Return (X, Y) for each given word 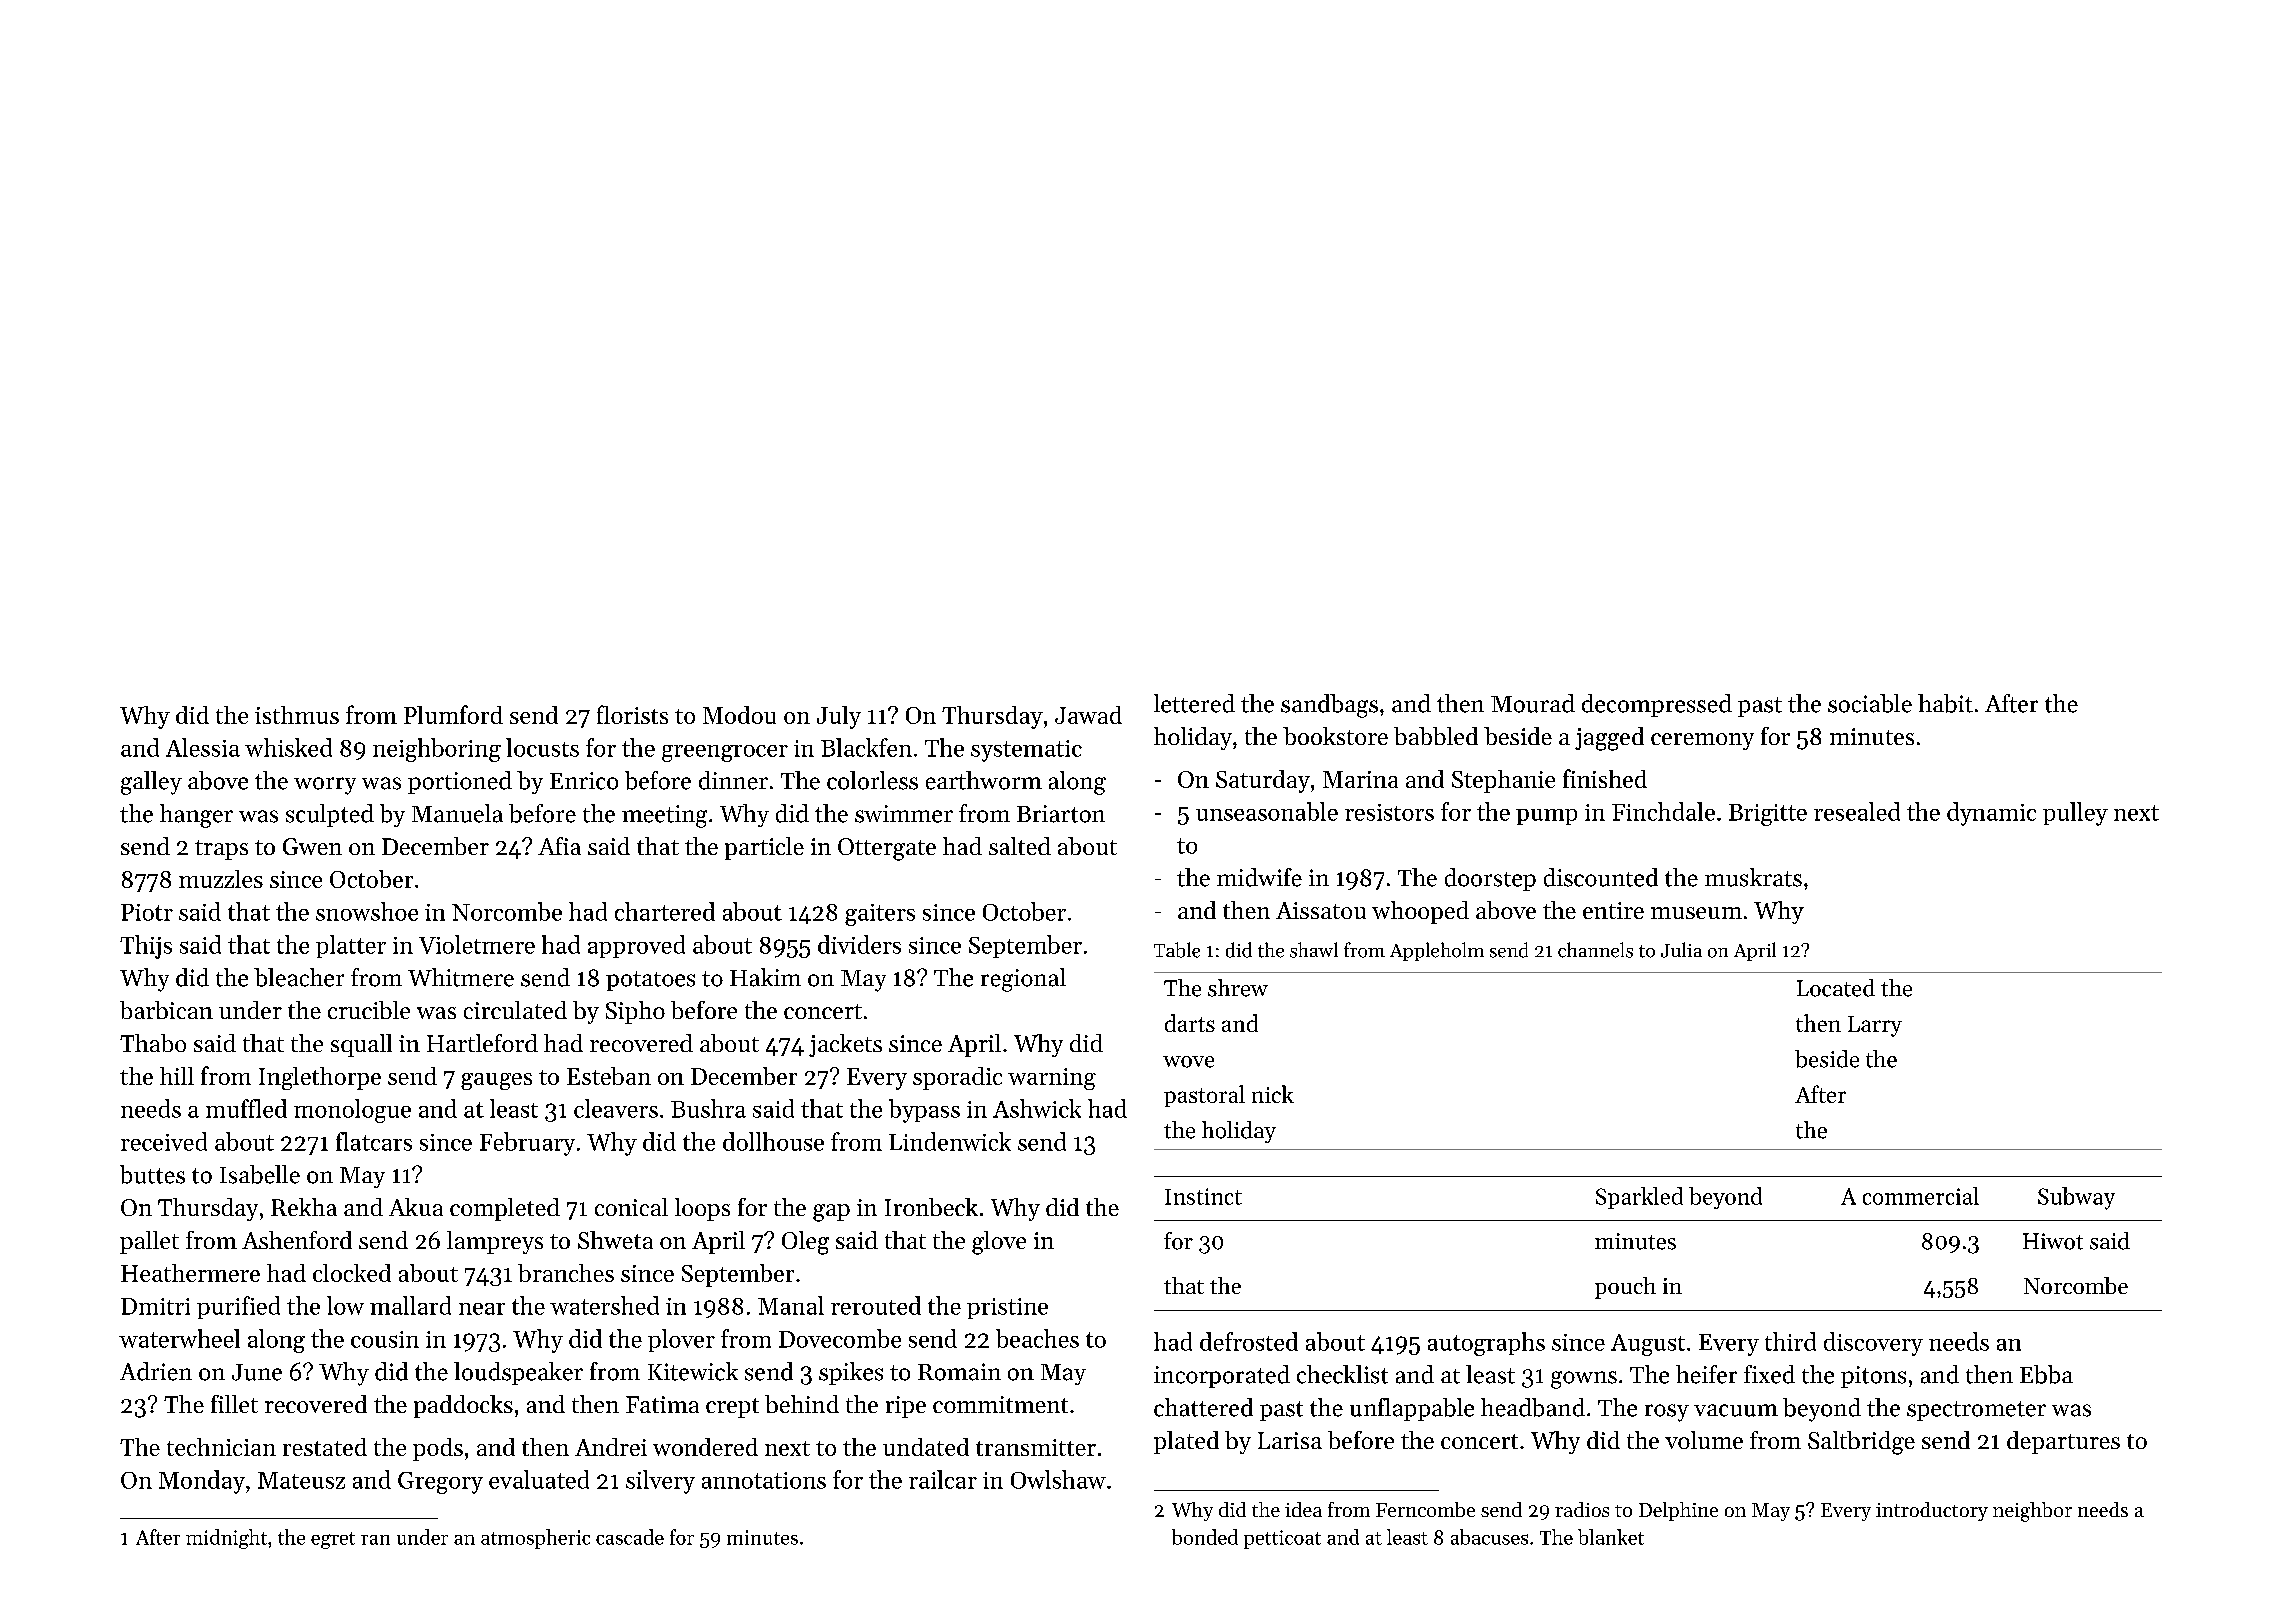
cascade (630, 1537)
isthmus (297, 715)
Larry (1875, 1026)
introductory (1932, 1511)
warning (1052, 1079)
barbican (166, 1010)
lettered (1194, 703)
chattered (1203, 1407)
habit (1945, 703)
